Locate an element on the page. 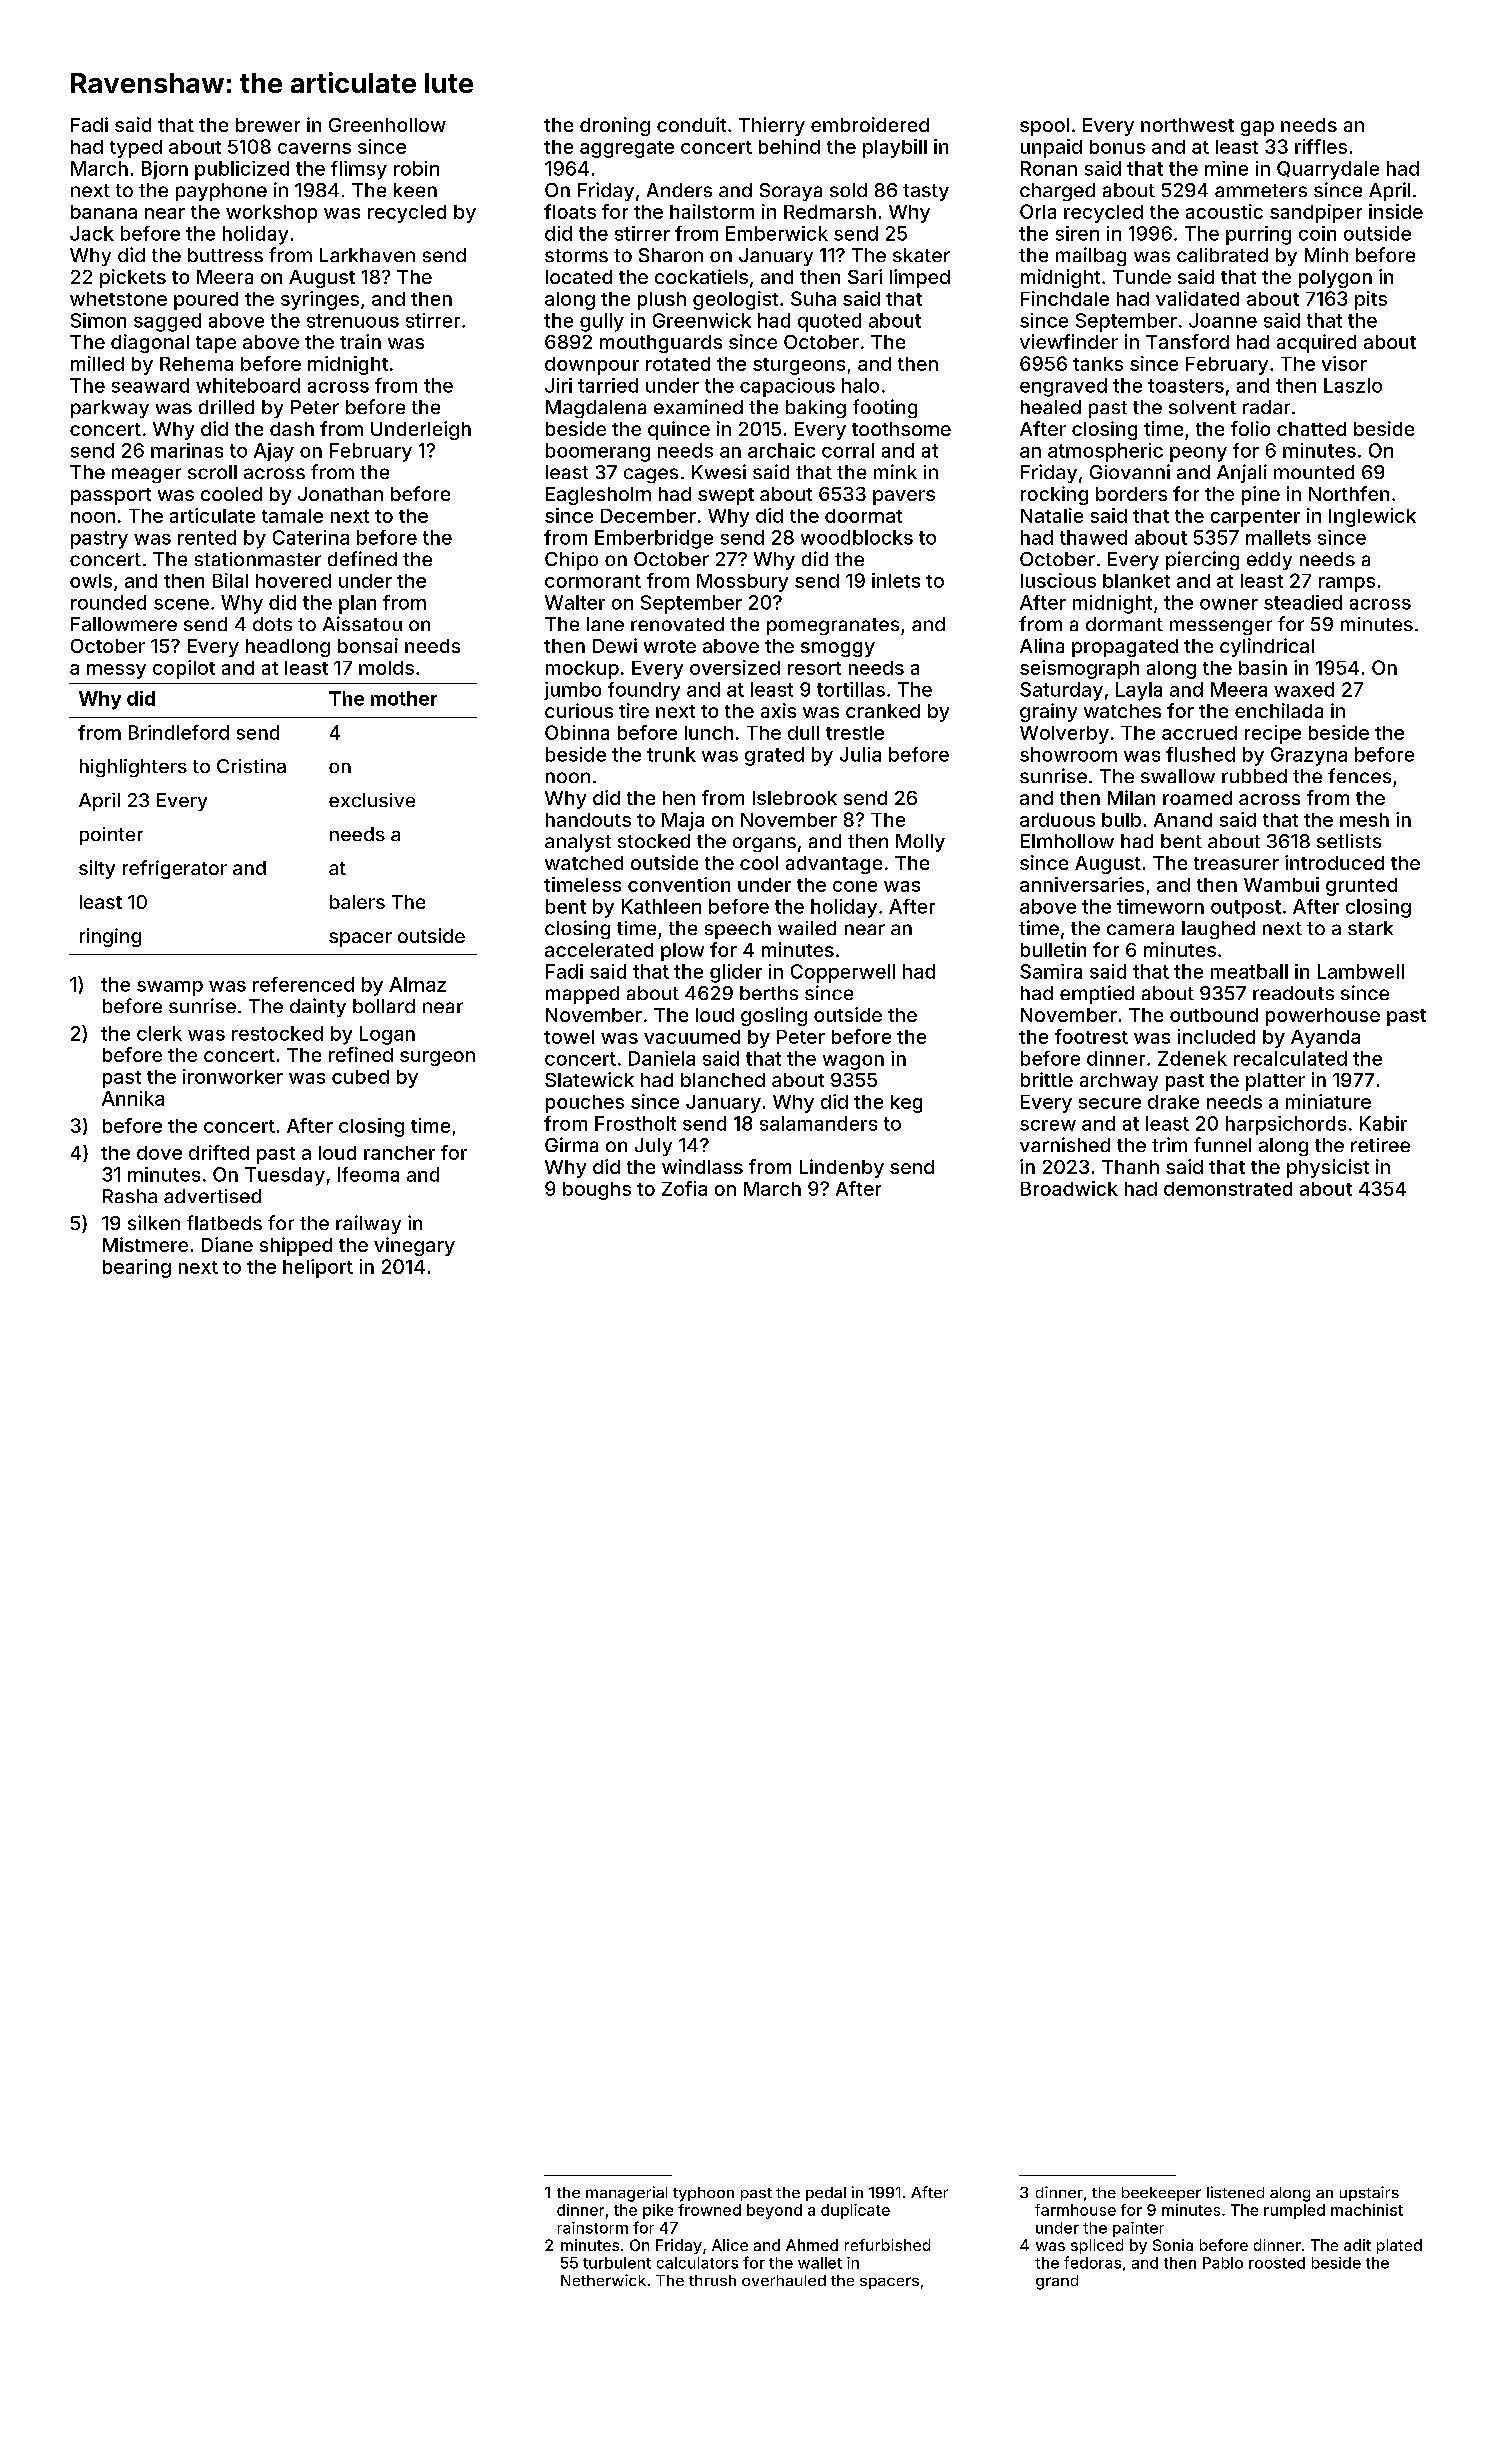  Thanh is located at coordinates (1130, 1167).
